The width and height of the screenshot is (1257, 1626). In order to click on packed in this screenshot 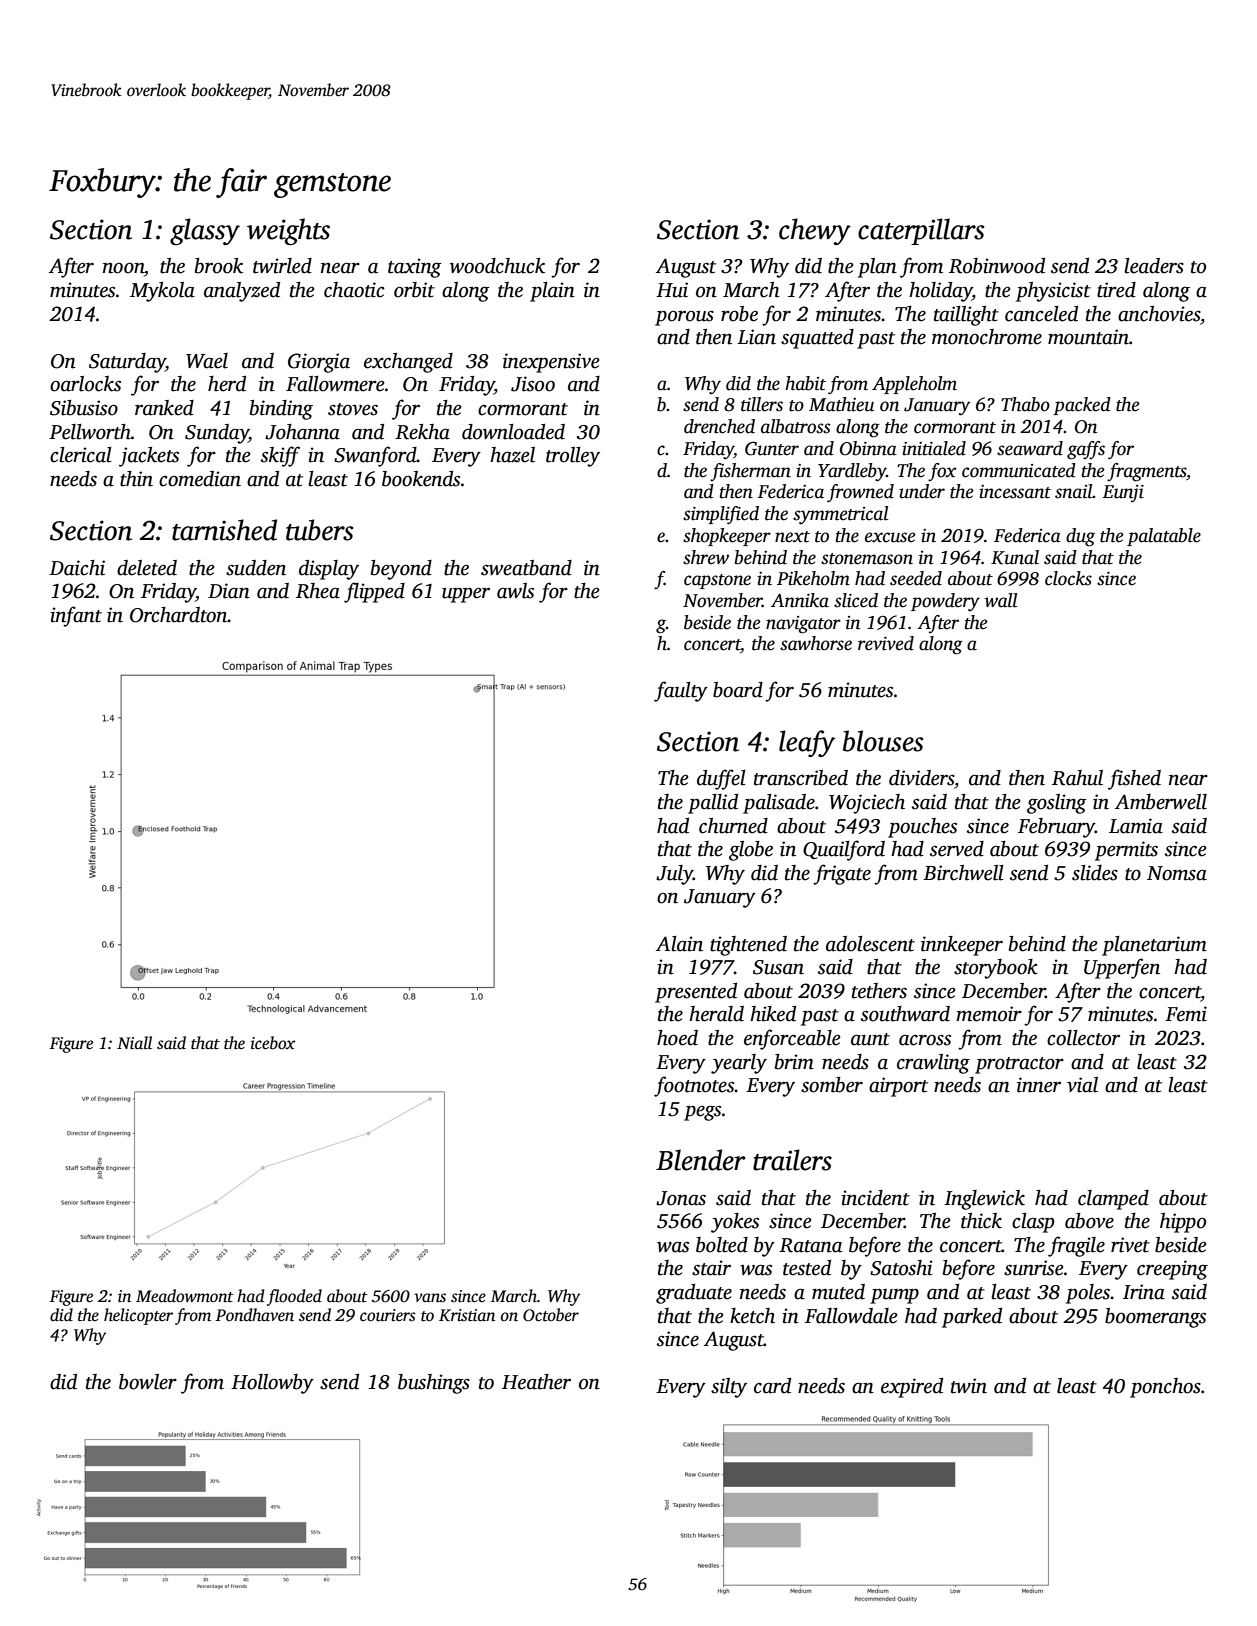, I will do `click(1082, 406)`.
